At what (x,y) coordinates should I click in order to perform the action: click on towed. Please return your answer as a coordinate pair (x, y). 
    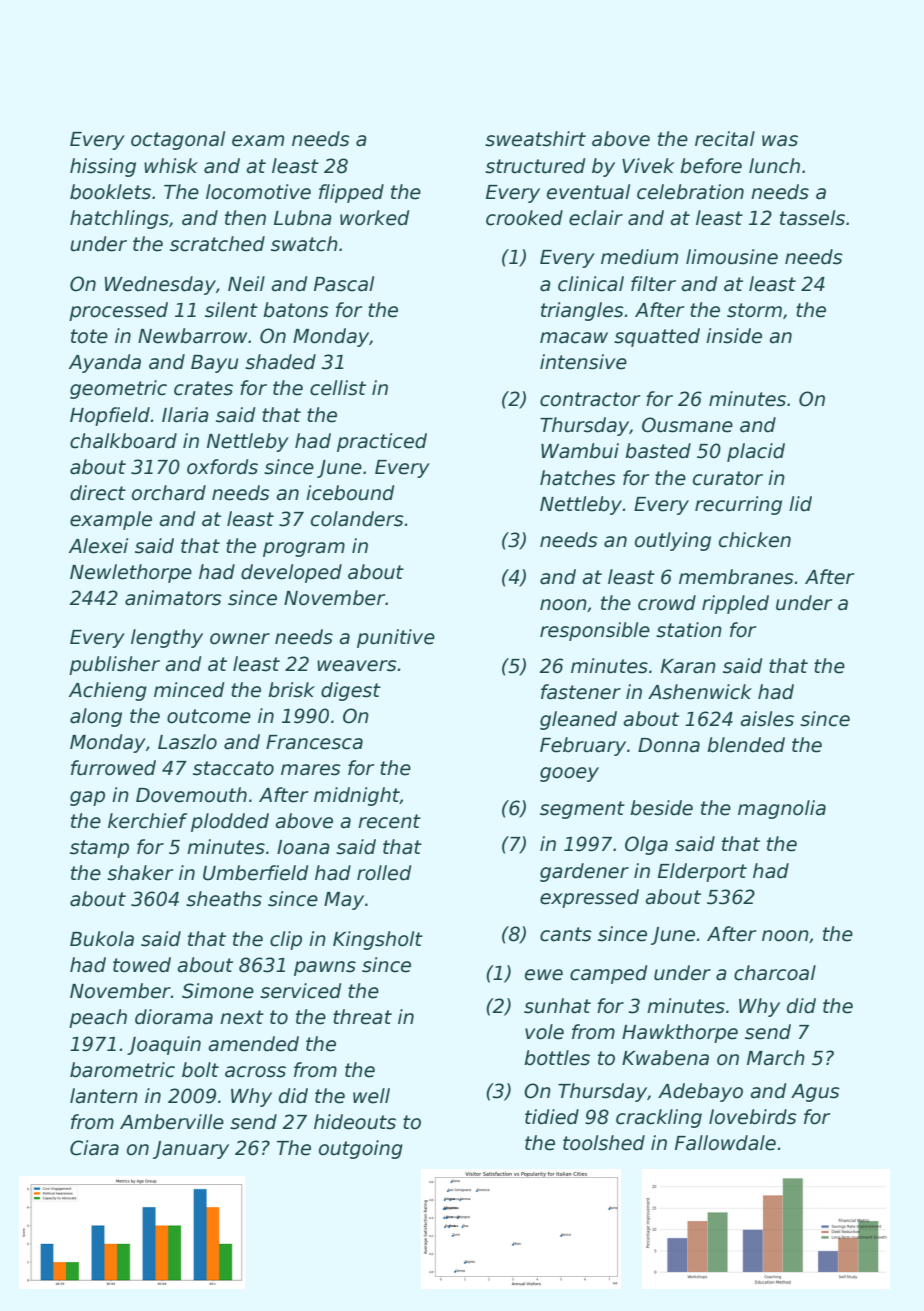
    Looking at the image, I should click on (142, 965).
